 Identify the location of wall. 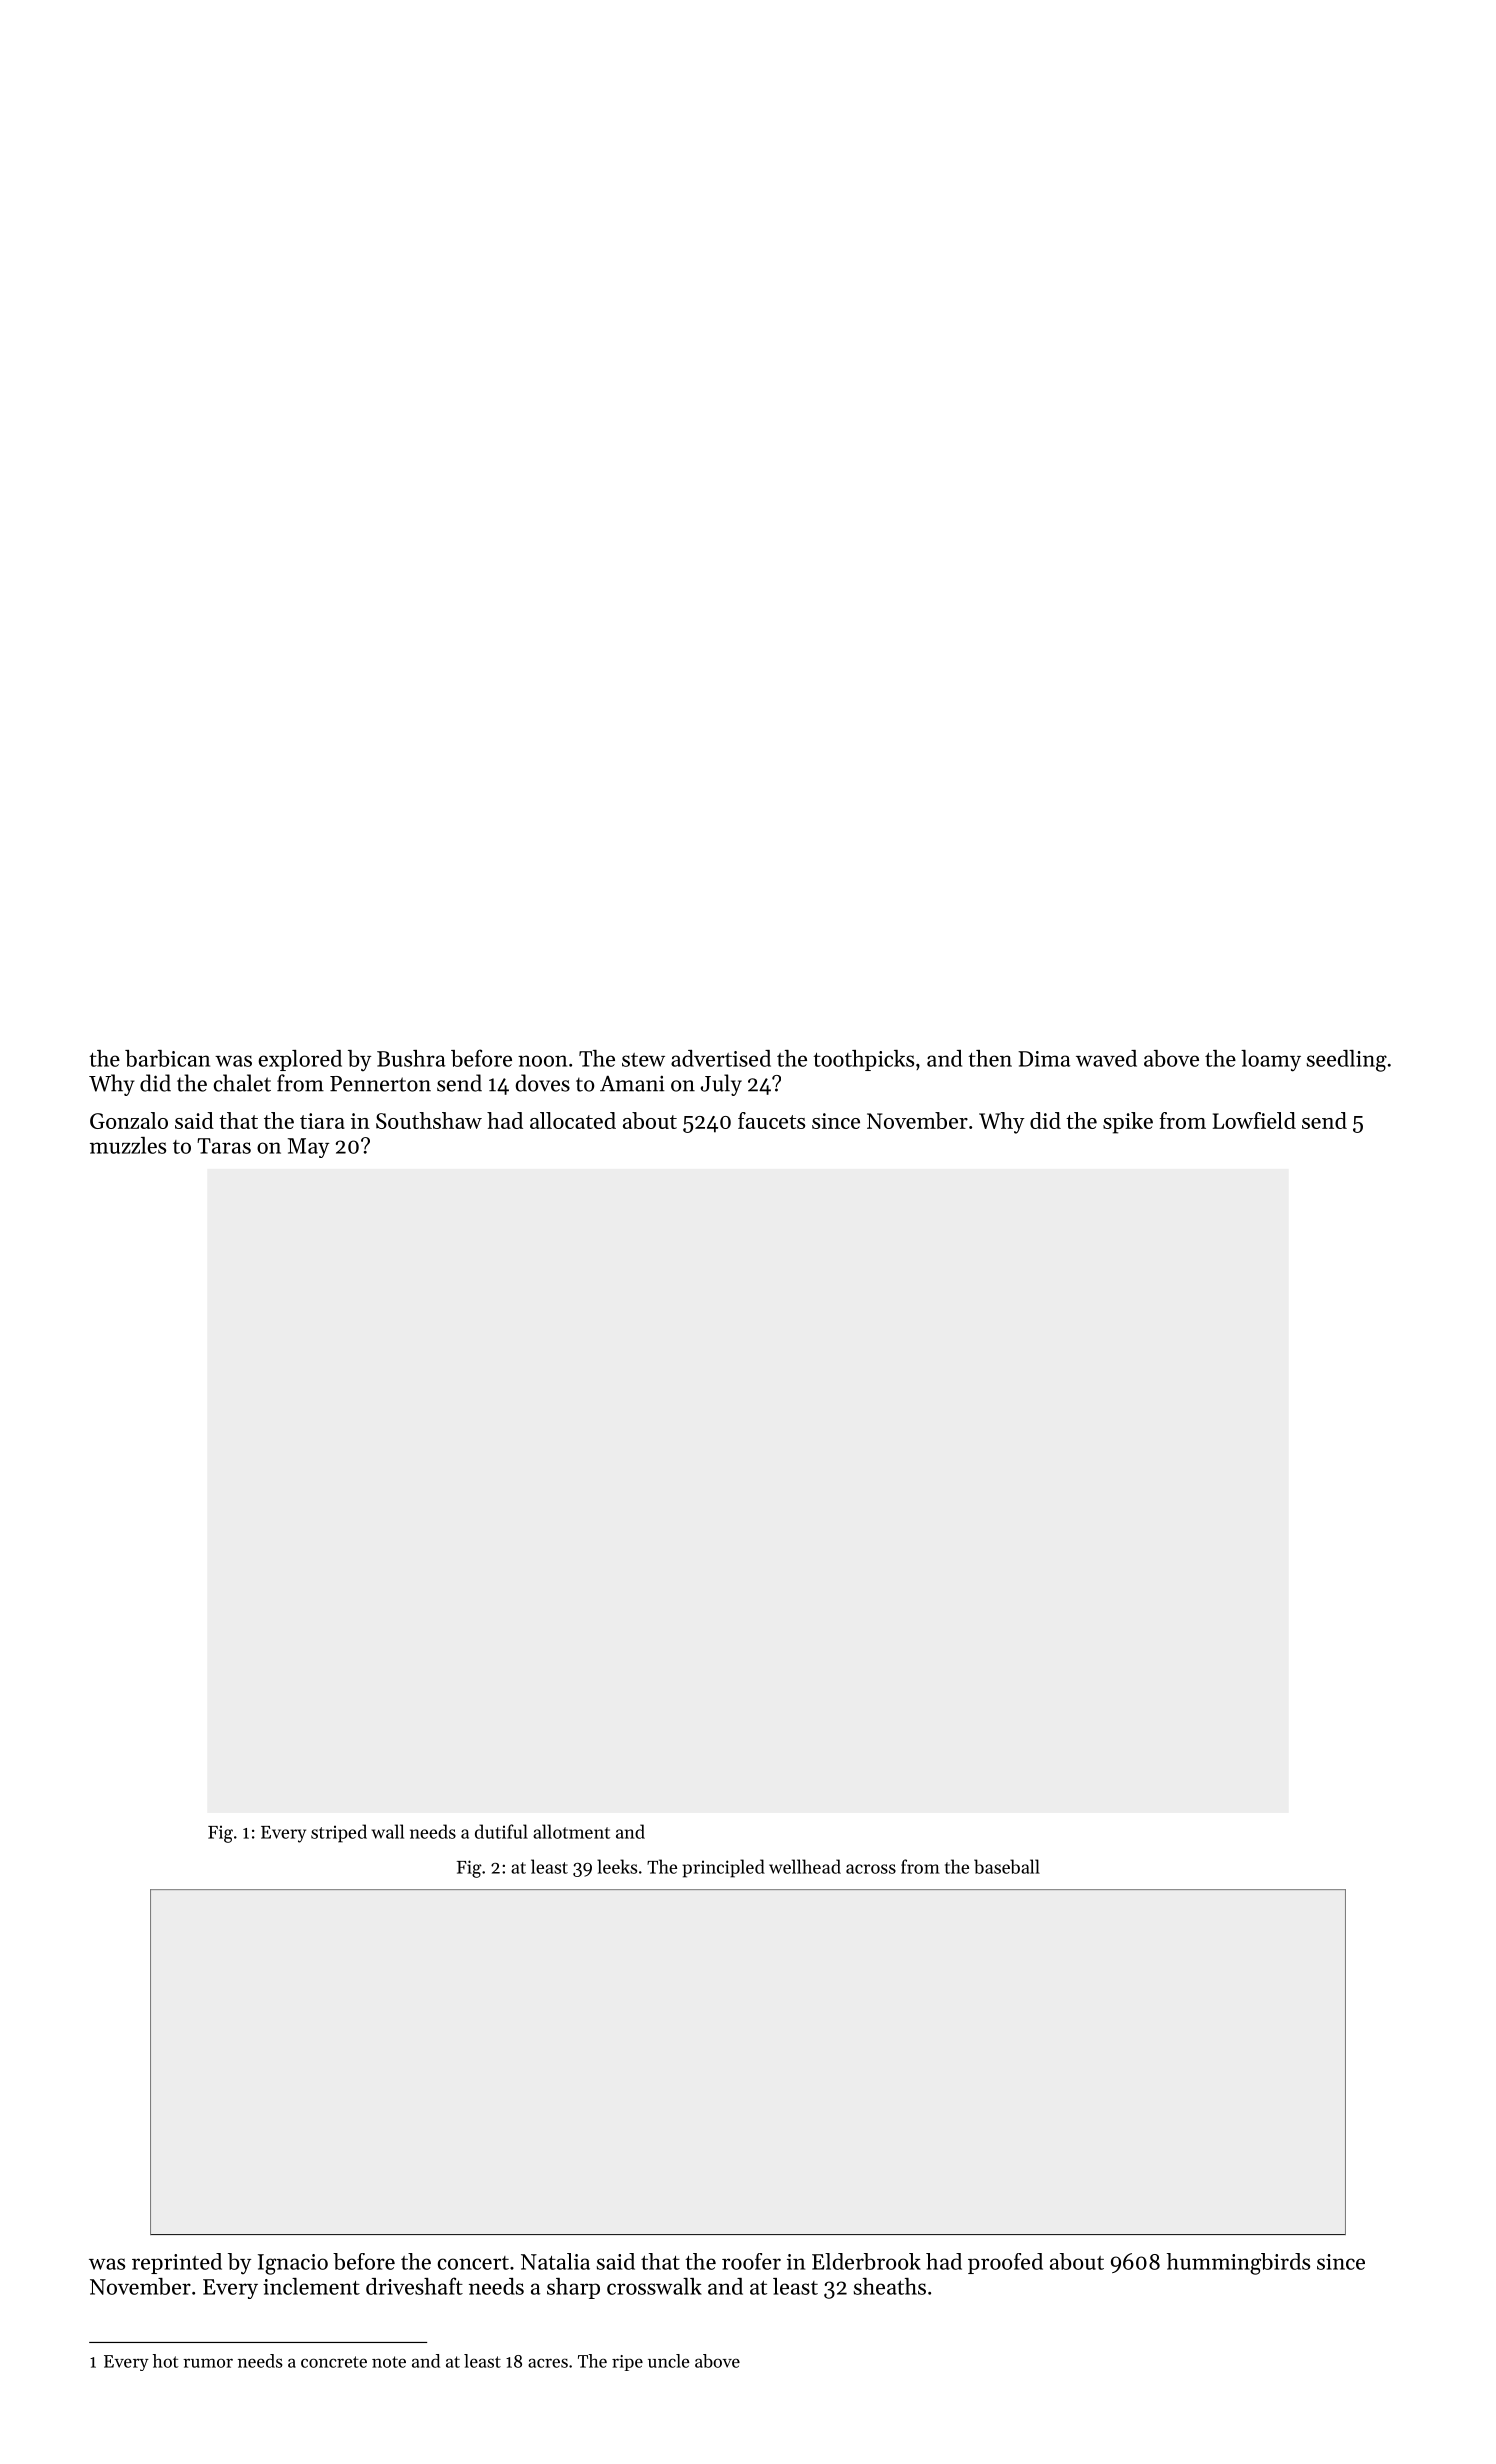
(388, 1831).
